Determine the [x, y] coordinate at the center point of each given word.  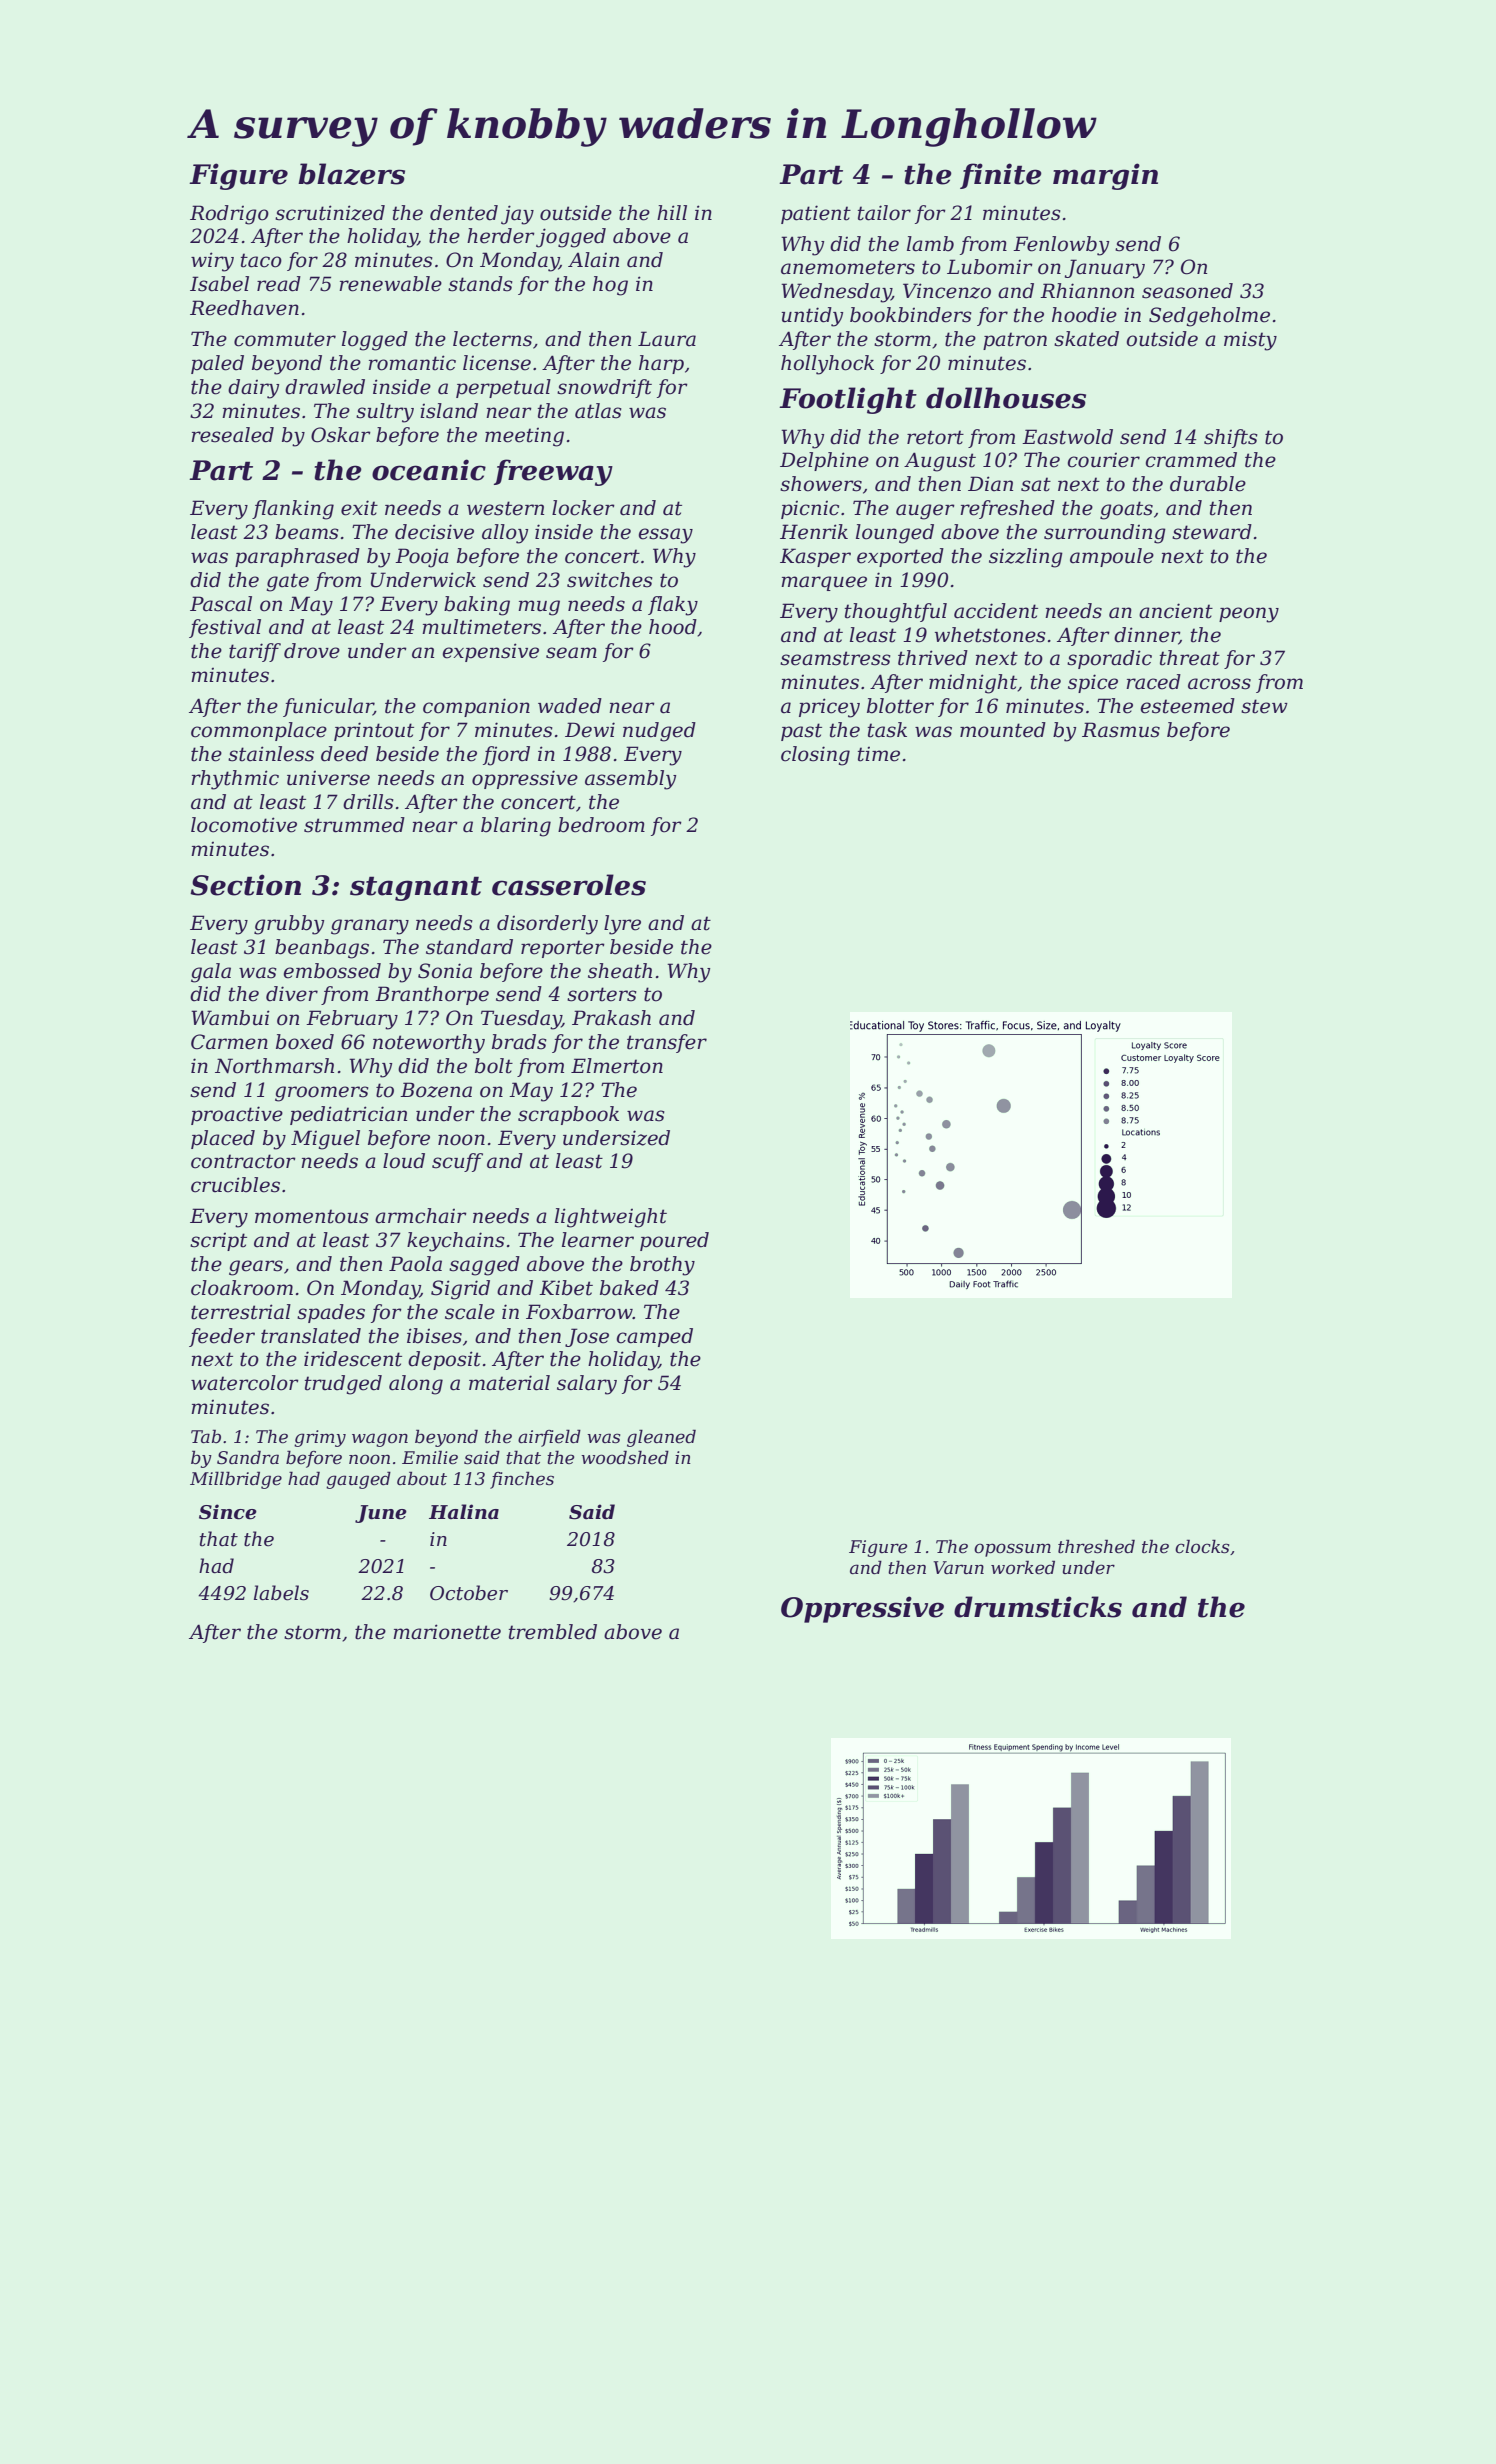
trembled [553, 1632]
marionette [447, 1632]
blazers [351, 174]
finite [1001, 176]
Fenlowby [1061, 246]
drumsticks [1038, 1607]
